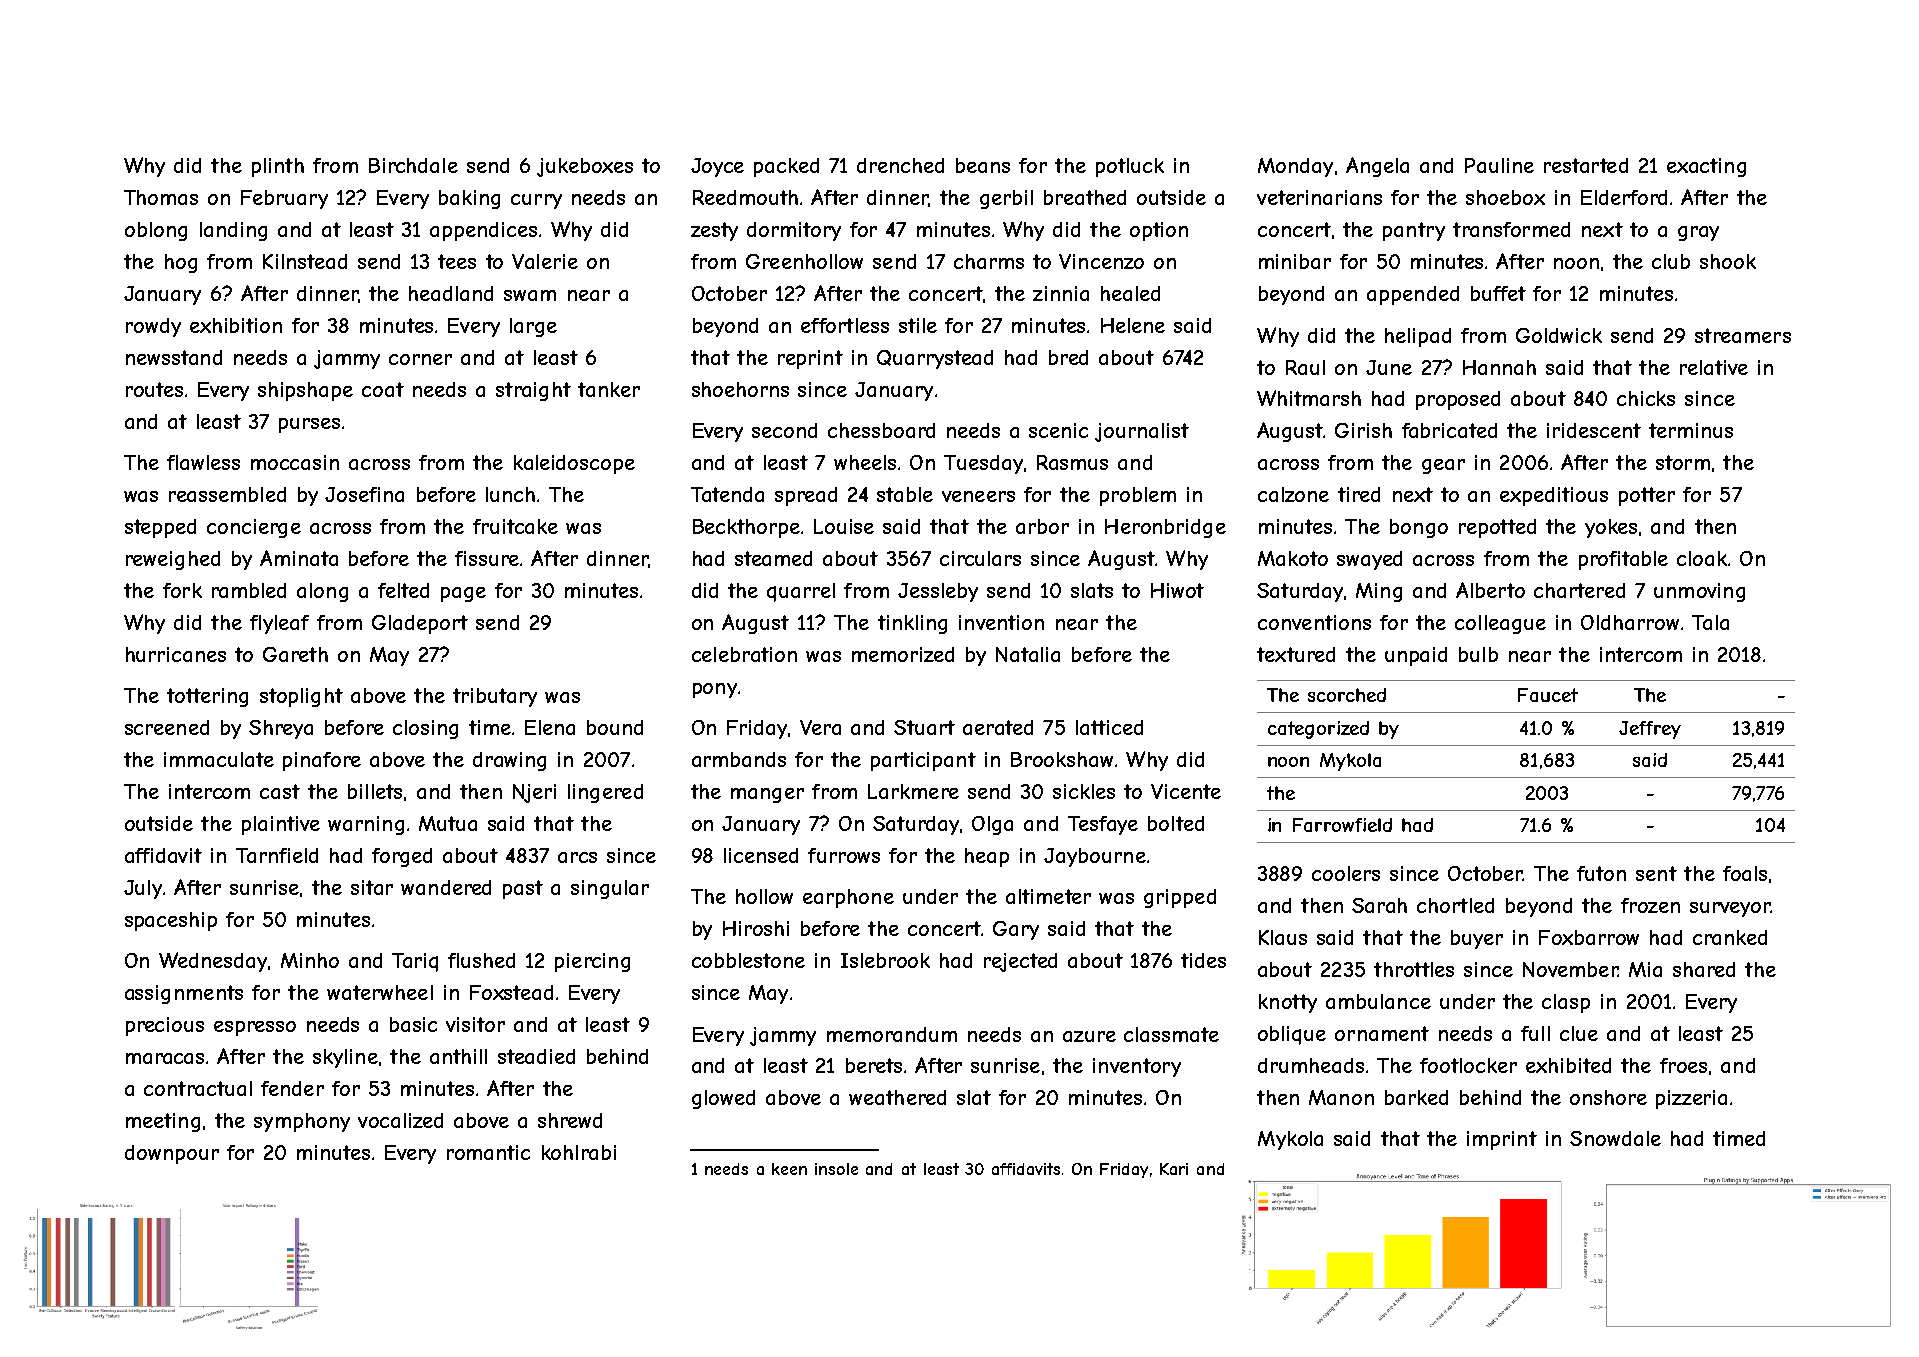 Image resolution: width=1919 pixels, height=1357 pixels. I want to click on assignments, so click(184, 994).
